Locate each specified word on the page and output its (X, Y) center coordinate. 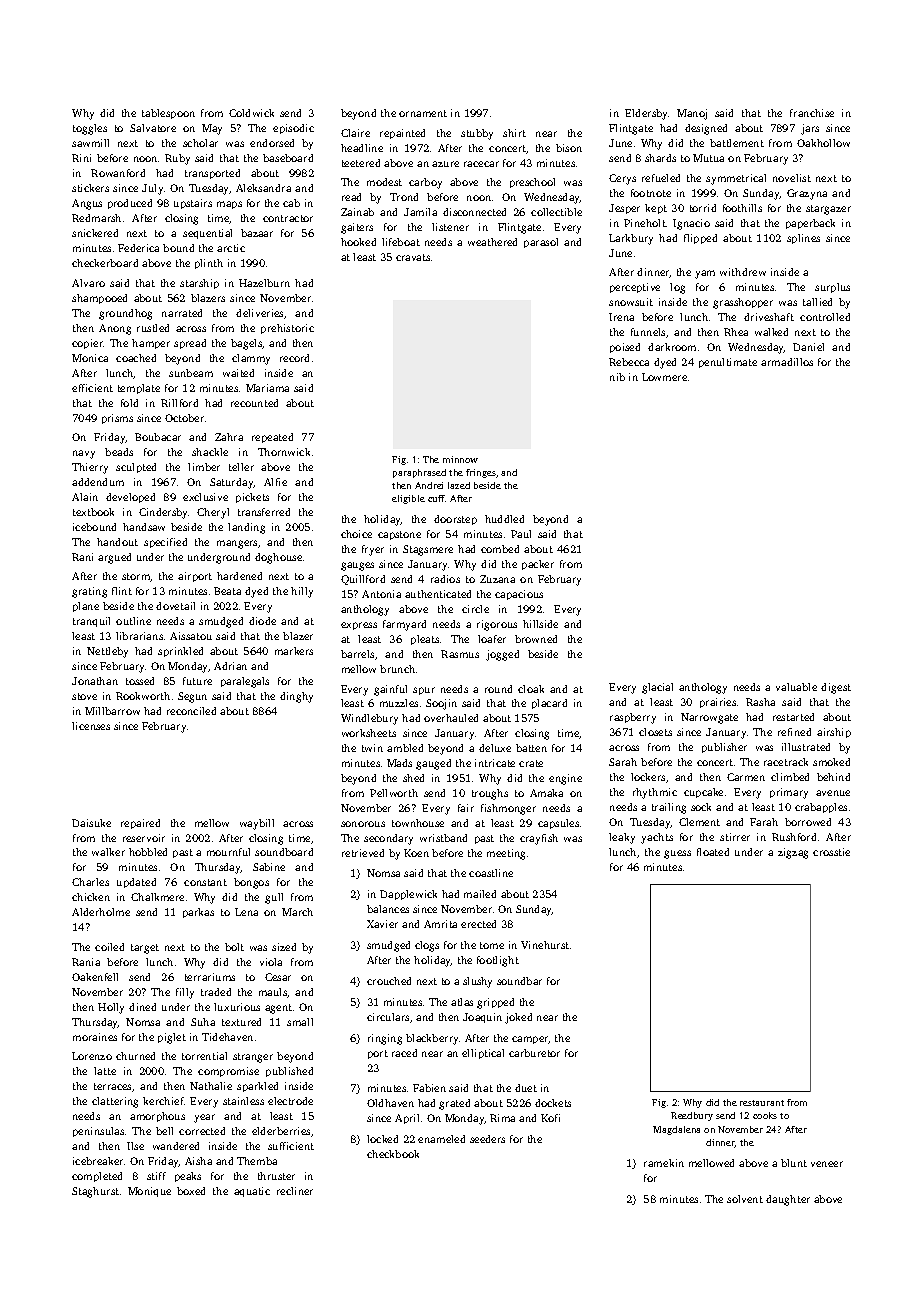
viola (271, 962)
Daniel (808, 347)
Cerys (622, 179)
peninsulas (98, 1132)
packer (538, 565)
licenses (91, 726)
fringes (481, 473)
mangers (237, 544)
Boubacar (158, 437)
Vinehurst (545, 945)
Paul (521, 534)
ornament (423, 113)
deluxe (495, 748)
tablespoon (168, 114)
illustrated (806, 747)
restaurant (762, 1103)
